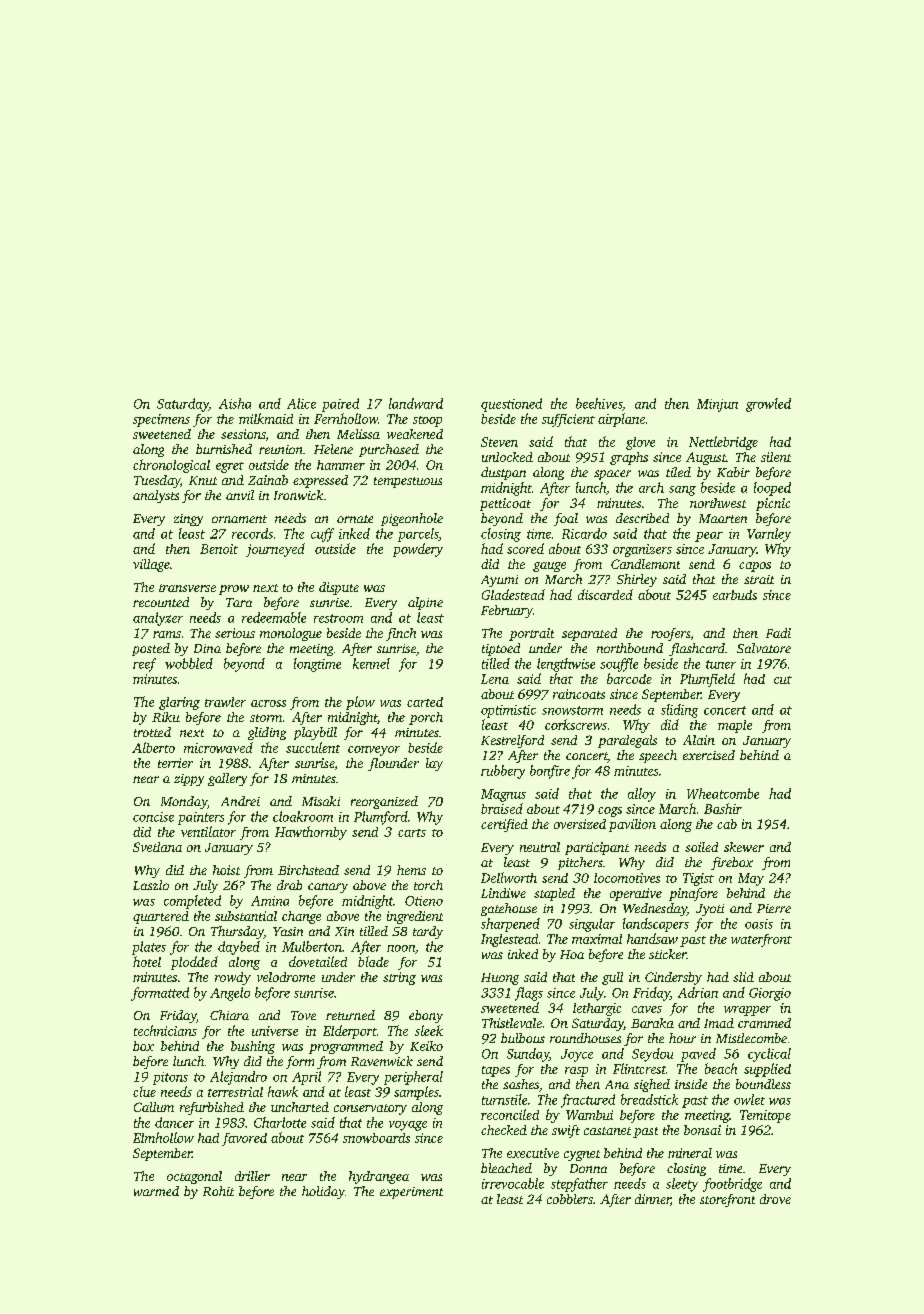  What do you see at coordinates (719, 1023) in the page?
I see `Imad` at bounding box center [719, 1023].
